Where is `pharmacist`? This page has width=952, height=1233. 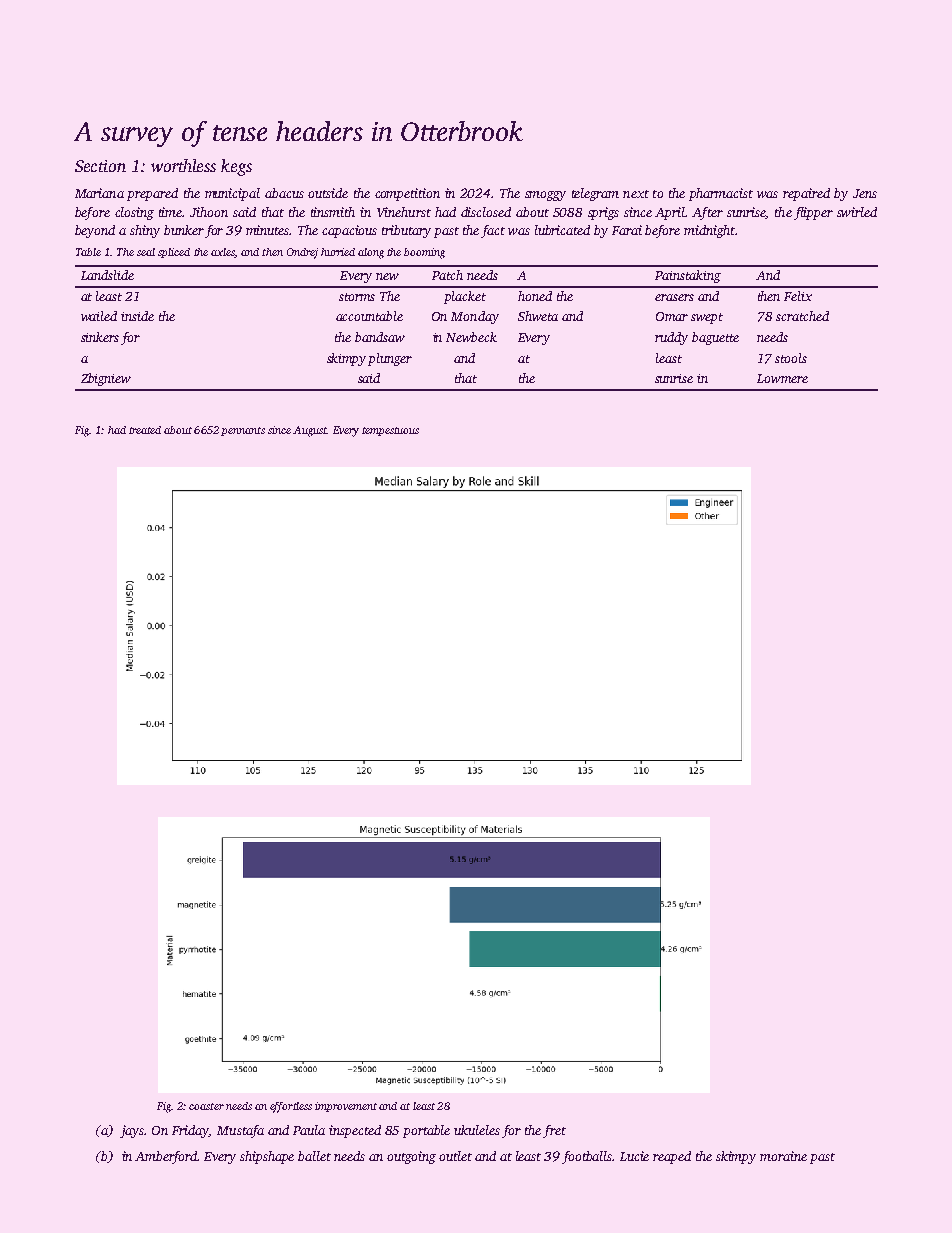
pharmacist is located at coordinates (721, 194).
